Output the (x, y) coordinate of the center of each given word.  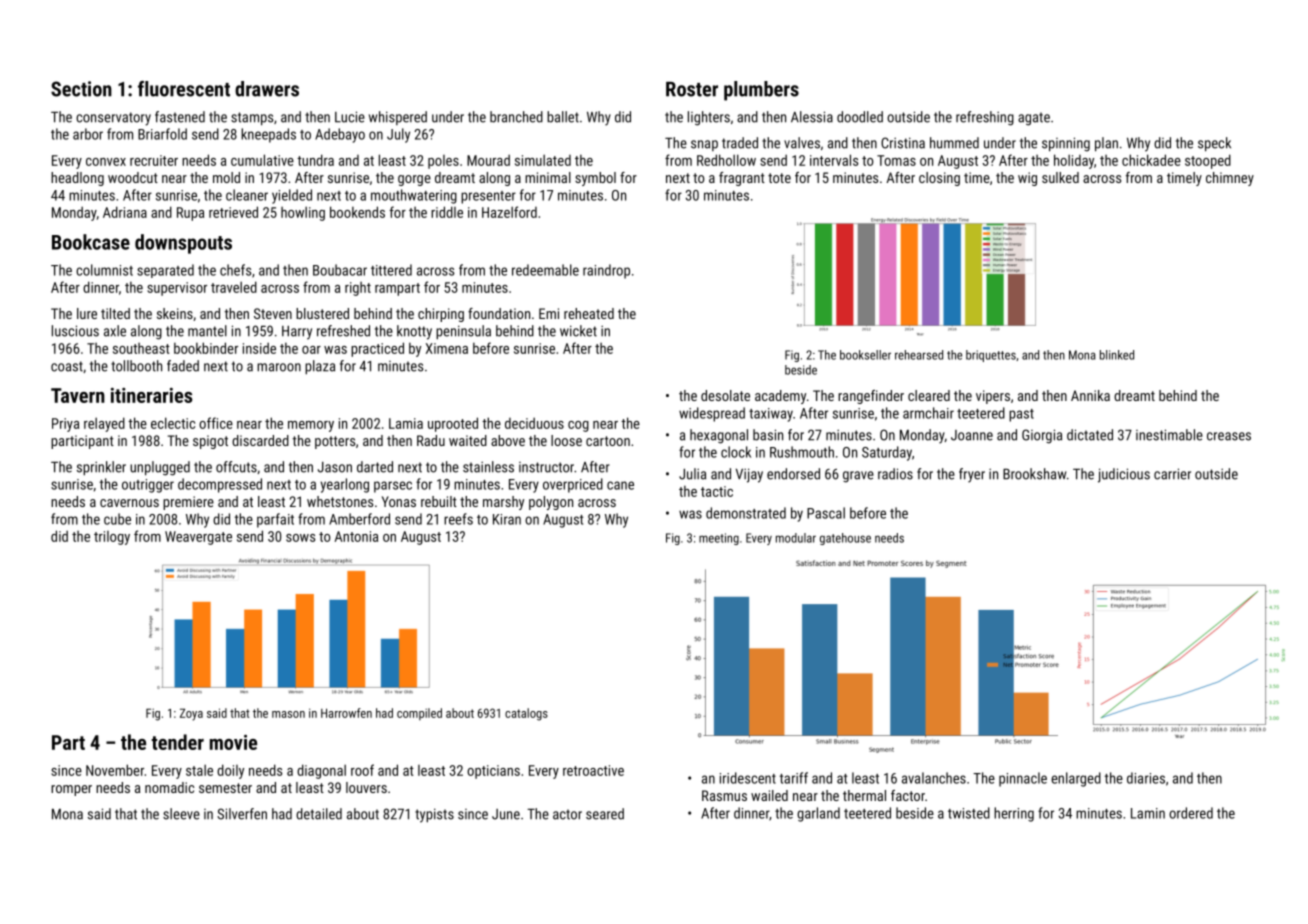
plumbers (761, 91)
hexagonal (719, 436)
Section (81, 89)
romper (71, 790)
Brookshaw (1034, 474)
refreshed (343, 331)
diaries (1146, 778)
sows (300, 538)
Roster (692, 89)
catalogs (526, 714)
